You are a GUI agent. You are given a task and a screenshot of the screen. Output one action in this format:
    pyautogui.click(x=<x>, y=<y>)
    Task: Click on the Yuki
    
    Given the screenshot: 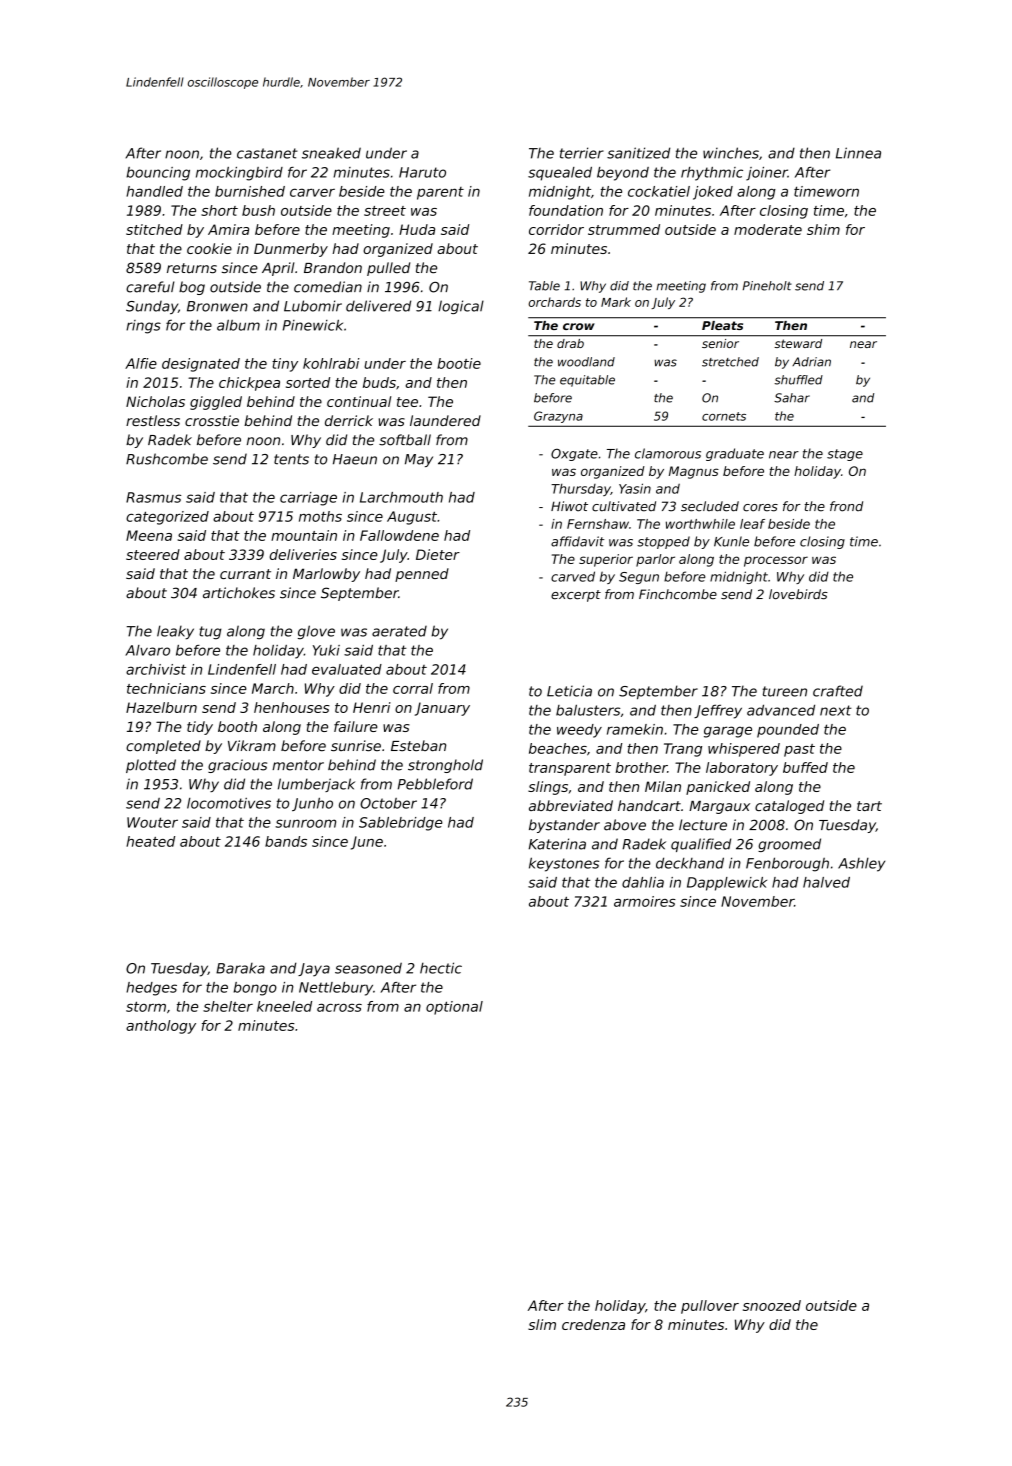 What is the action you would take?
    pyautogui.click(x=326, y=650)
